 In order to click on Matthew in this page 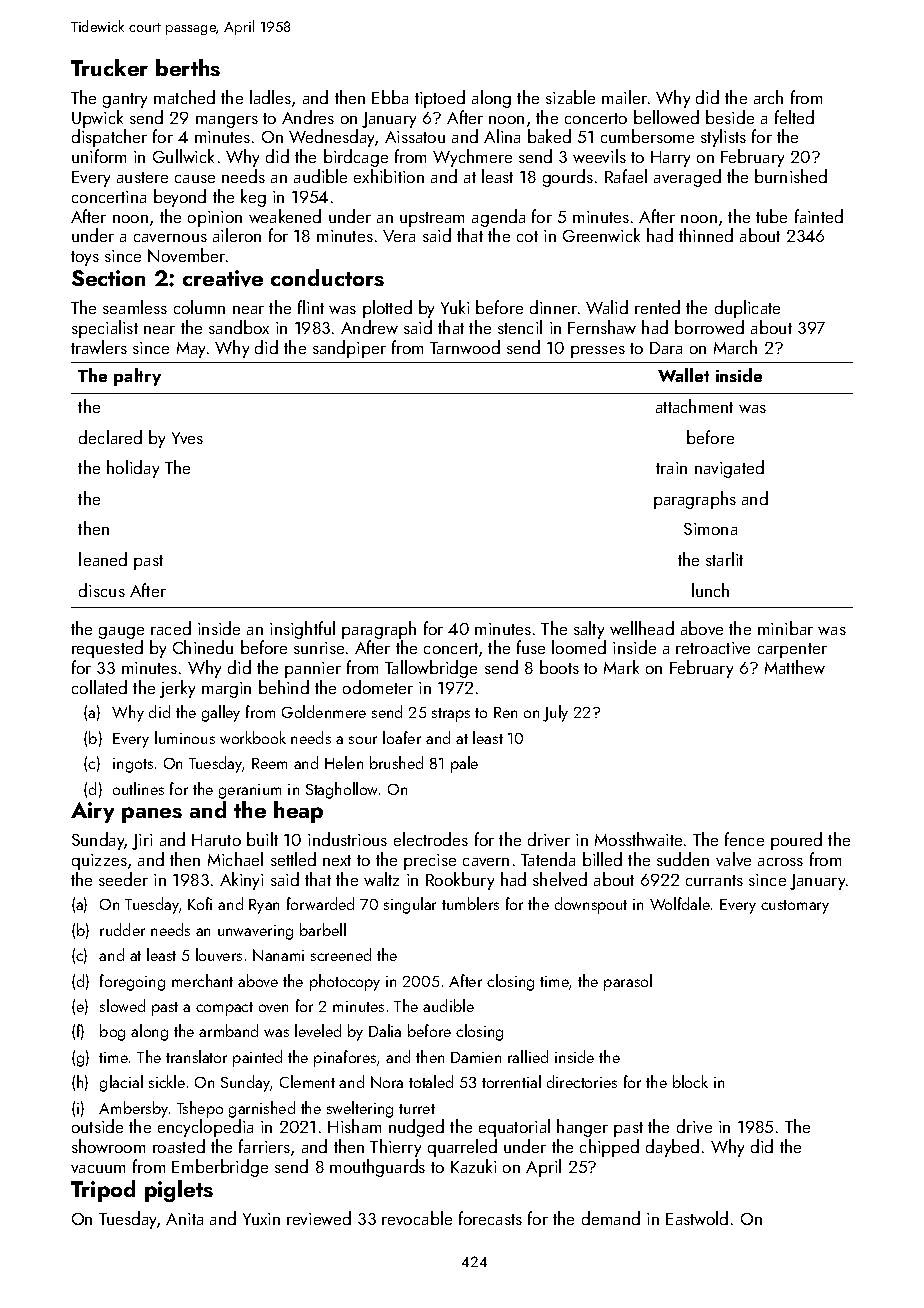, I will do `click(795, 667)`.
